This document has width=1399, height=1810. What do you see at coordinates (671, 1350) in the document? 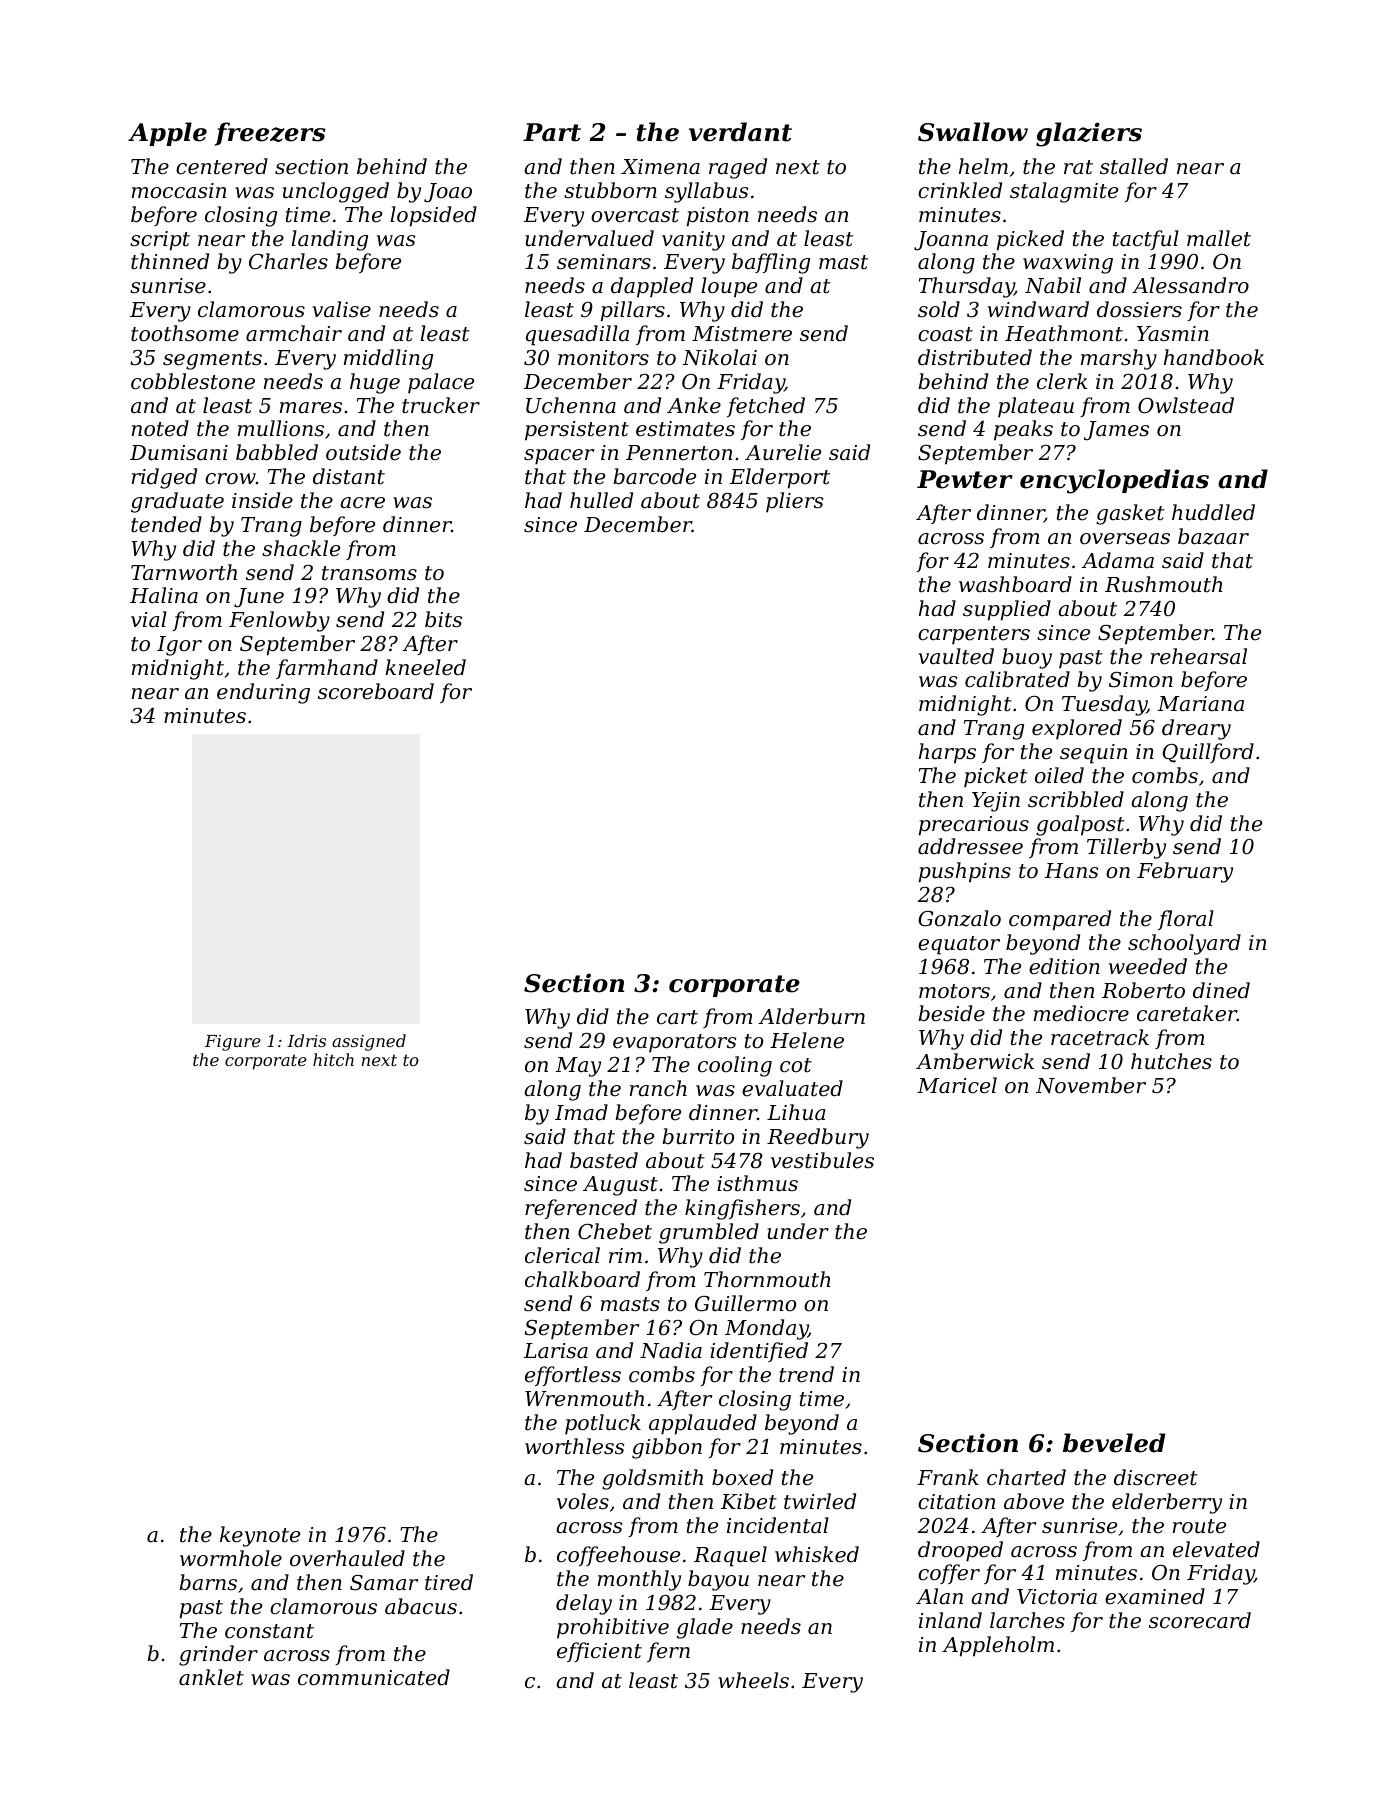
I see `Nadia` at bounding box center [671, 1350].
